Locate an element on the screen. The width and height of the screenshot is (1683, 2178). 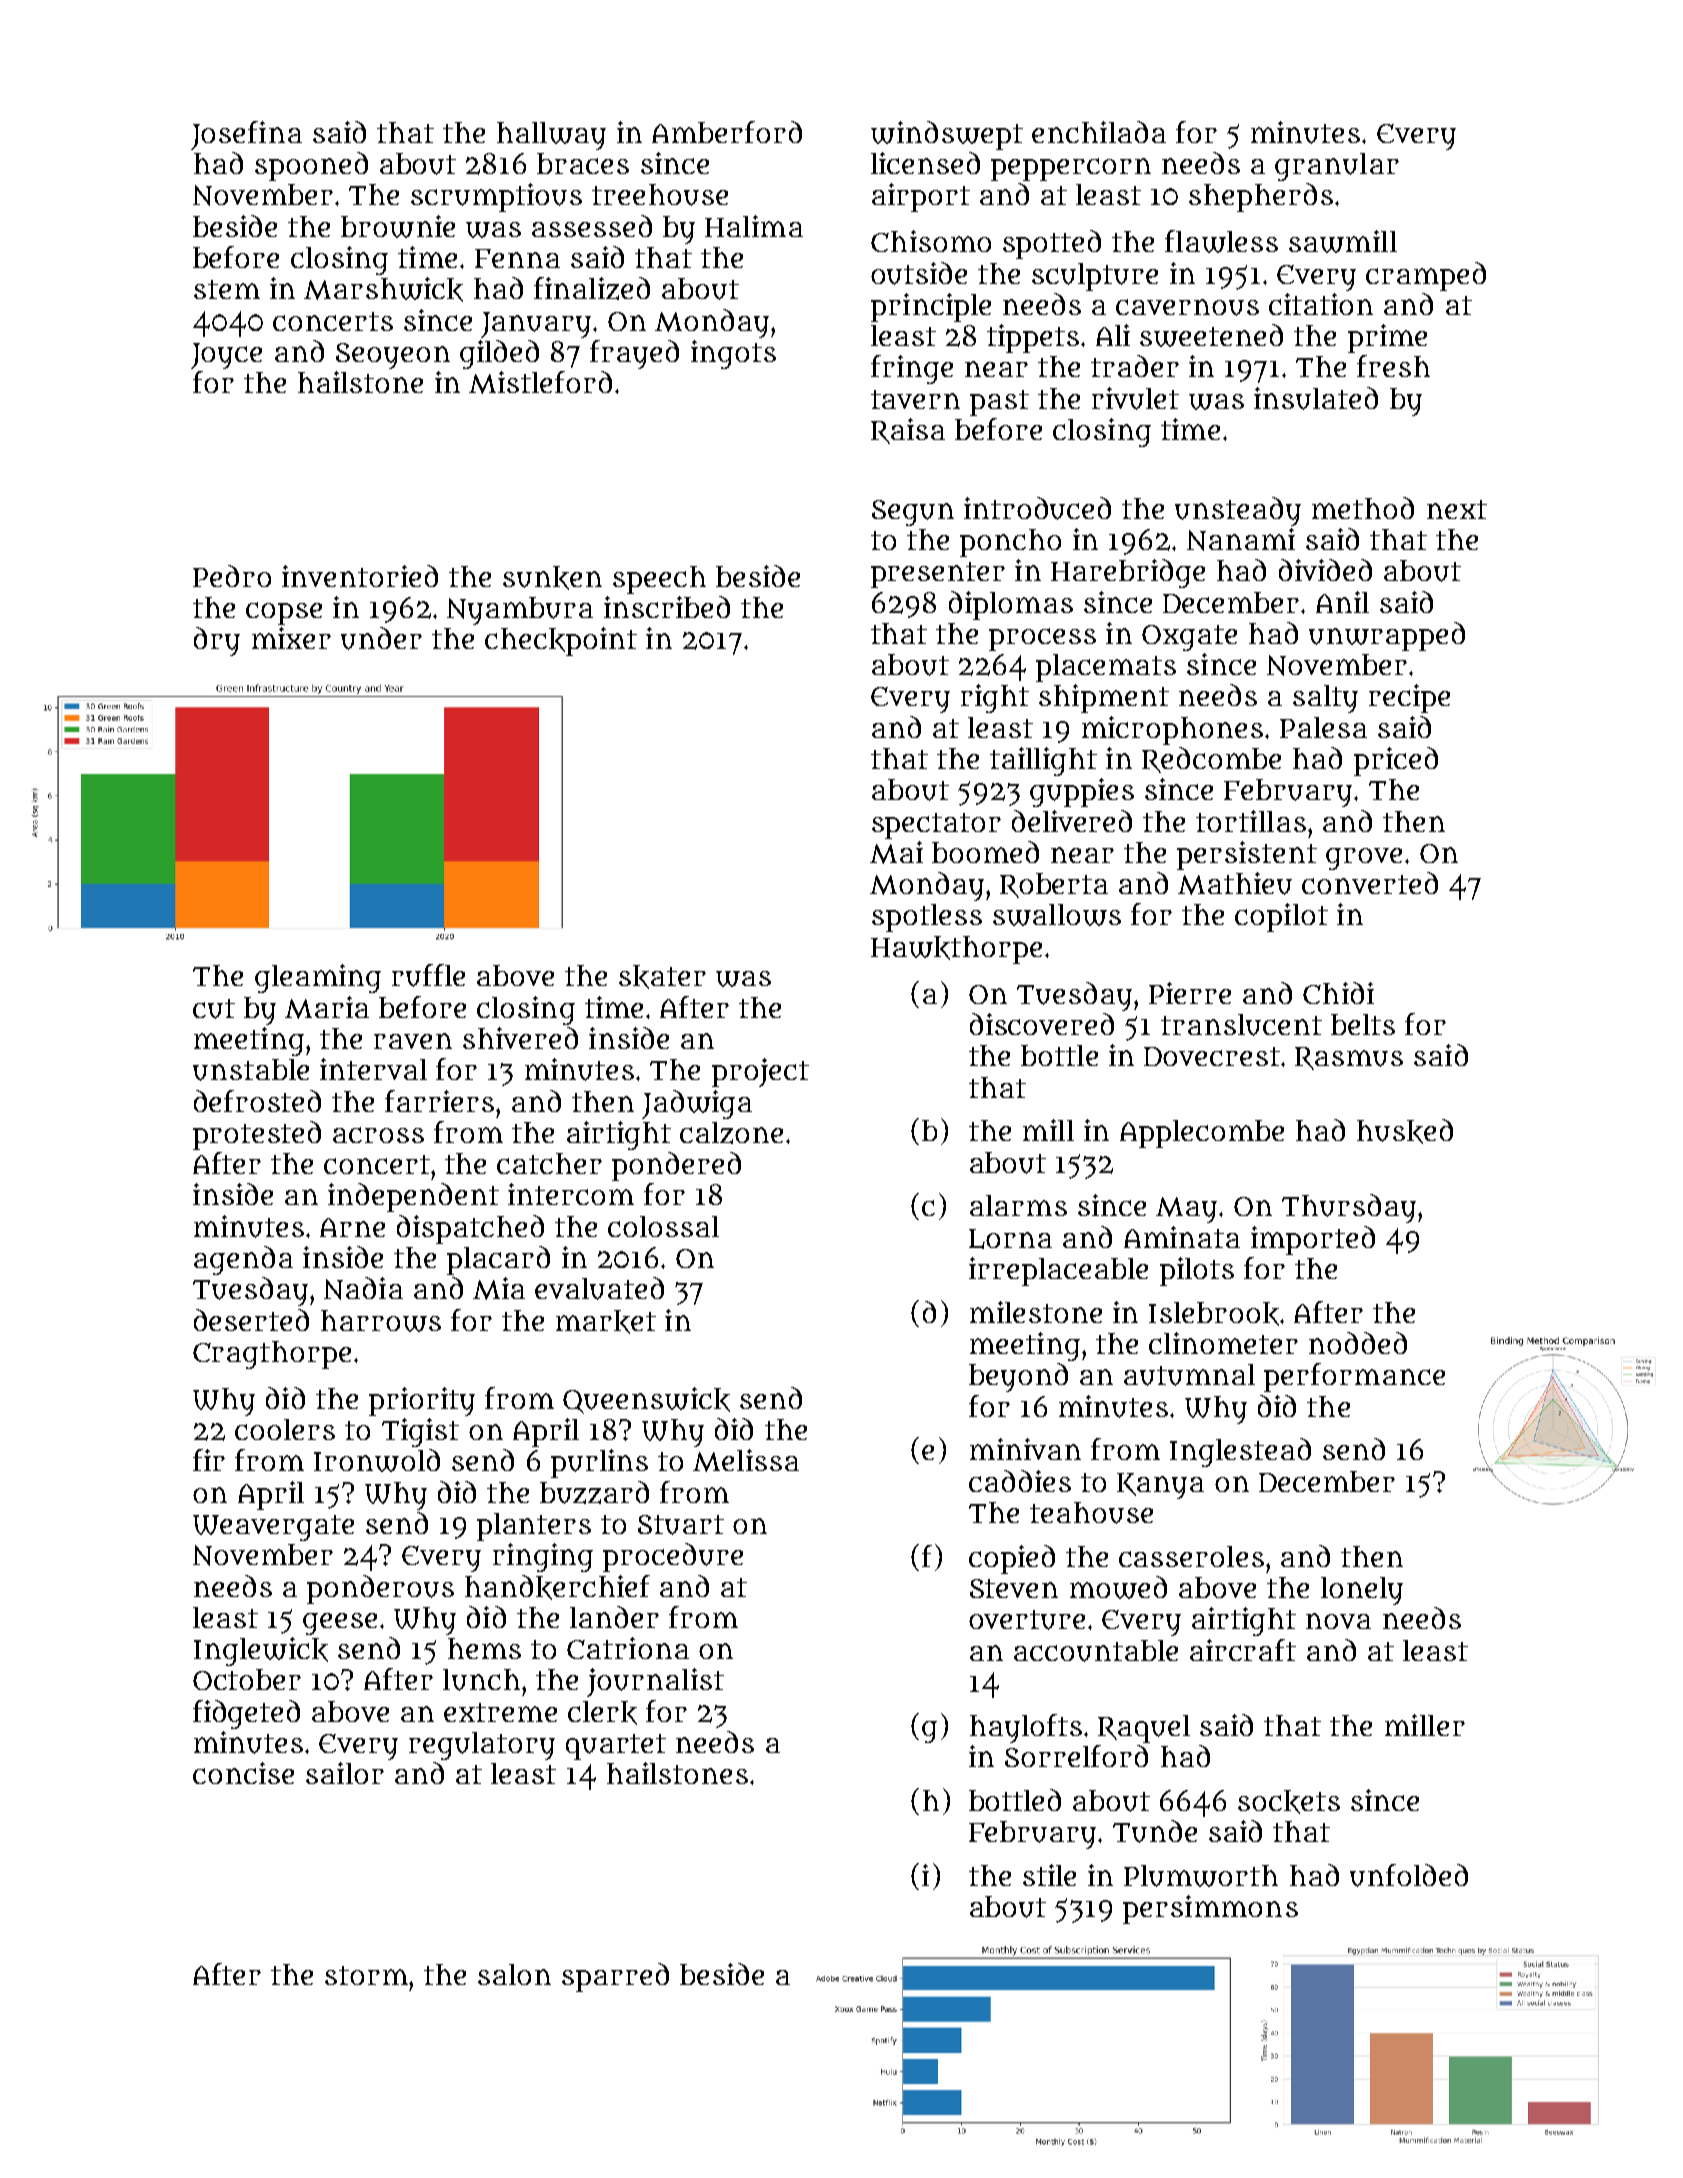
hems is located at coordinates (484, 1648).
